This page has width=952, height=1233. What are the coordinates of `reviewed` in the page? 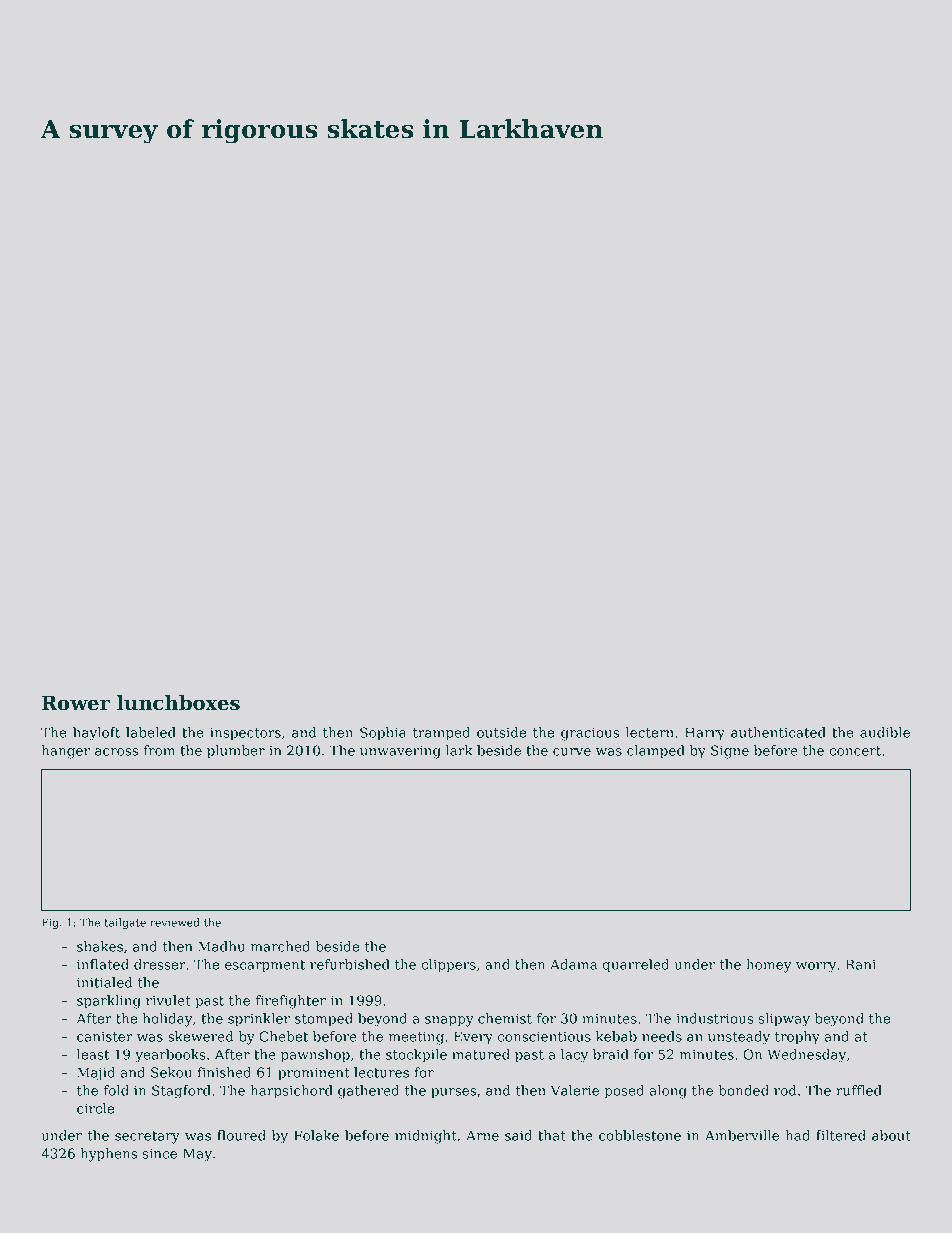 It's located at (175, 922).
